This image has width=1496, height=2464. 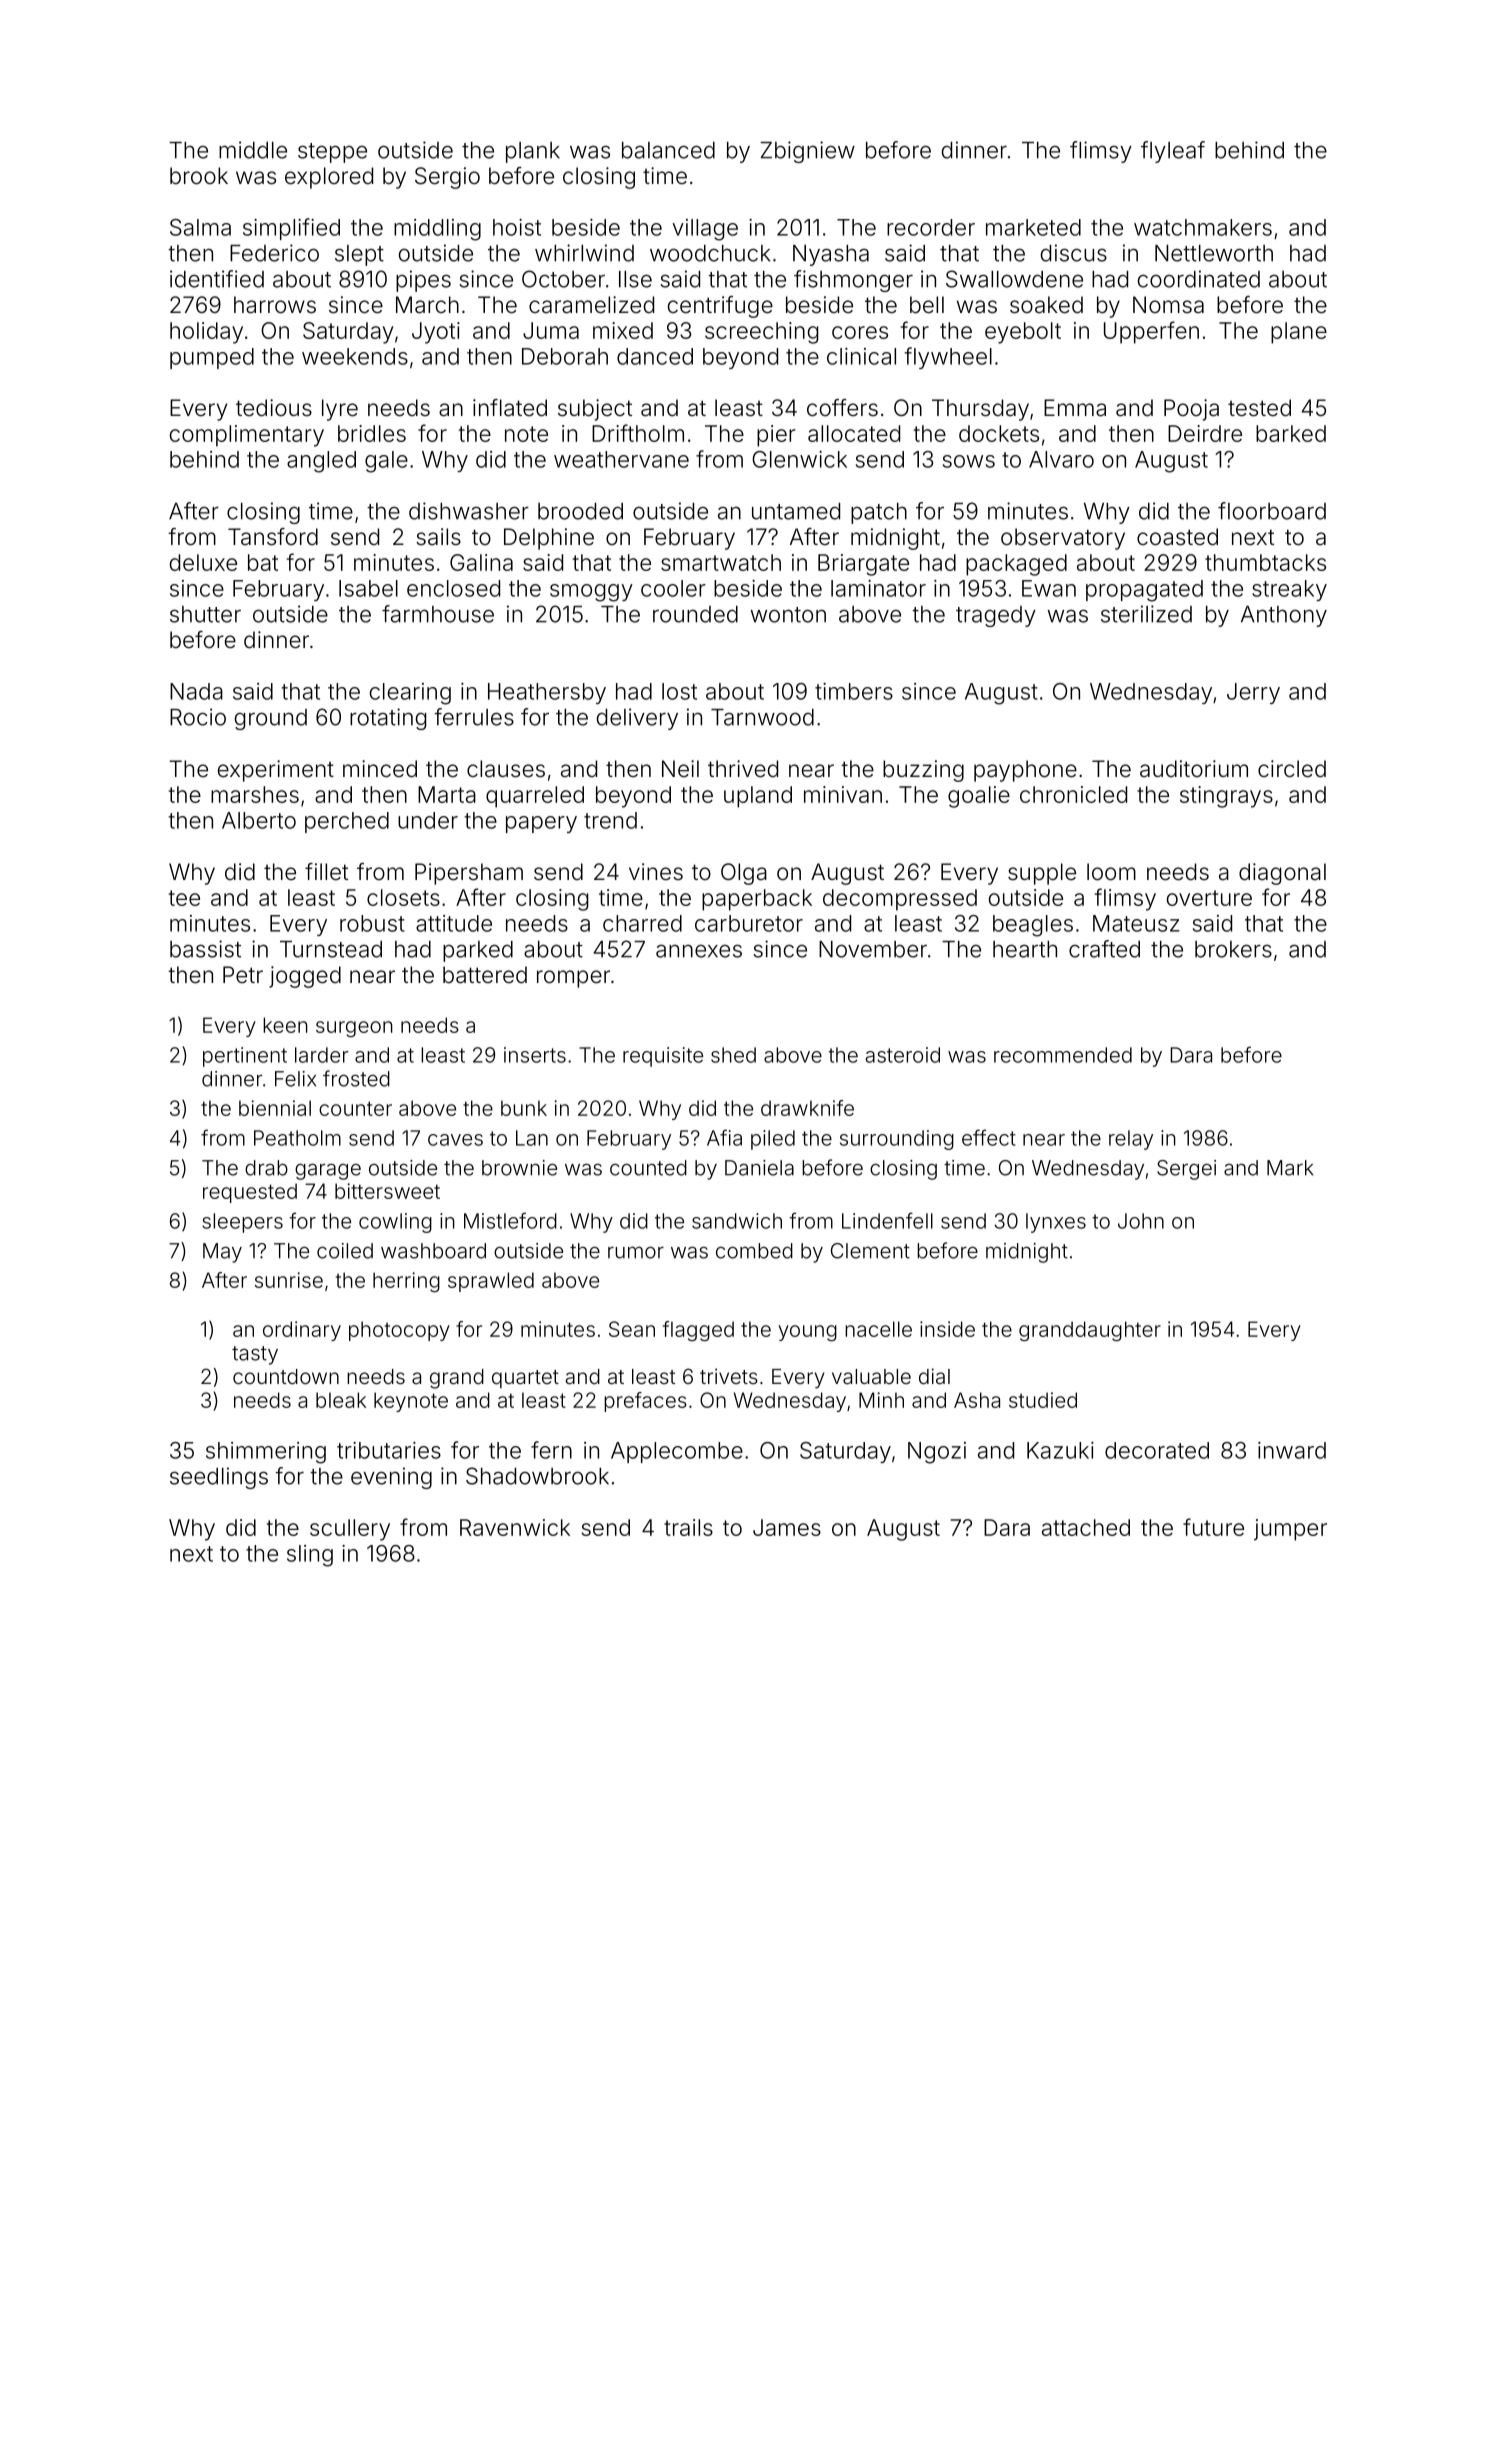 I want to click on smoggy, so click(x=591, y=593).
